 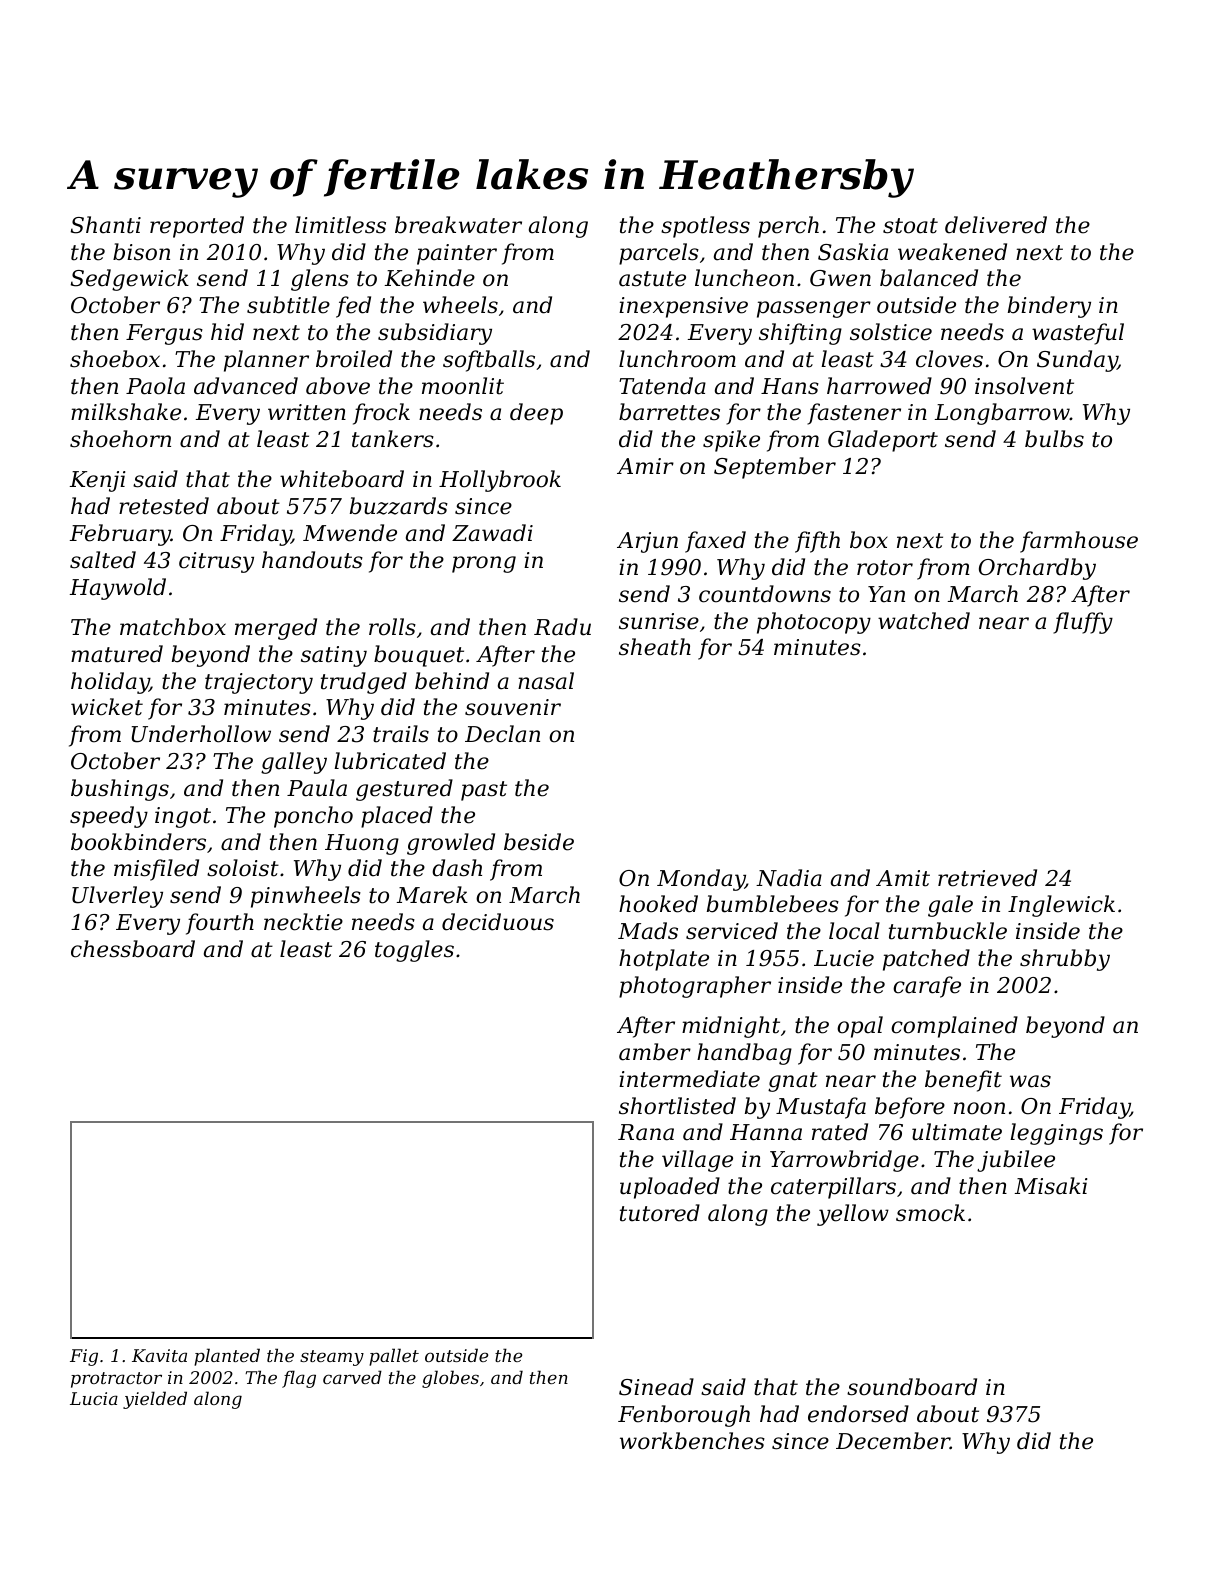 What do you see at coordinates (452, 681) in the image?
I see `behind` at bounding box center [452, 681].
